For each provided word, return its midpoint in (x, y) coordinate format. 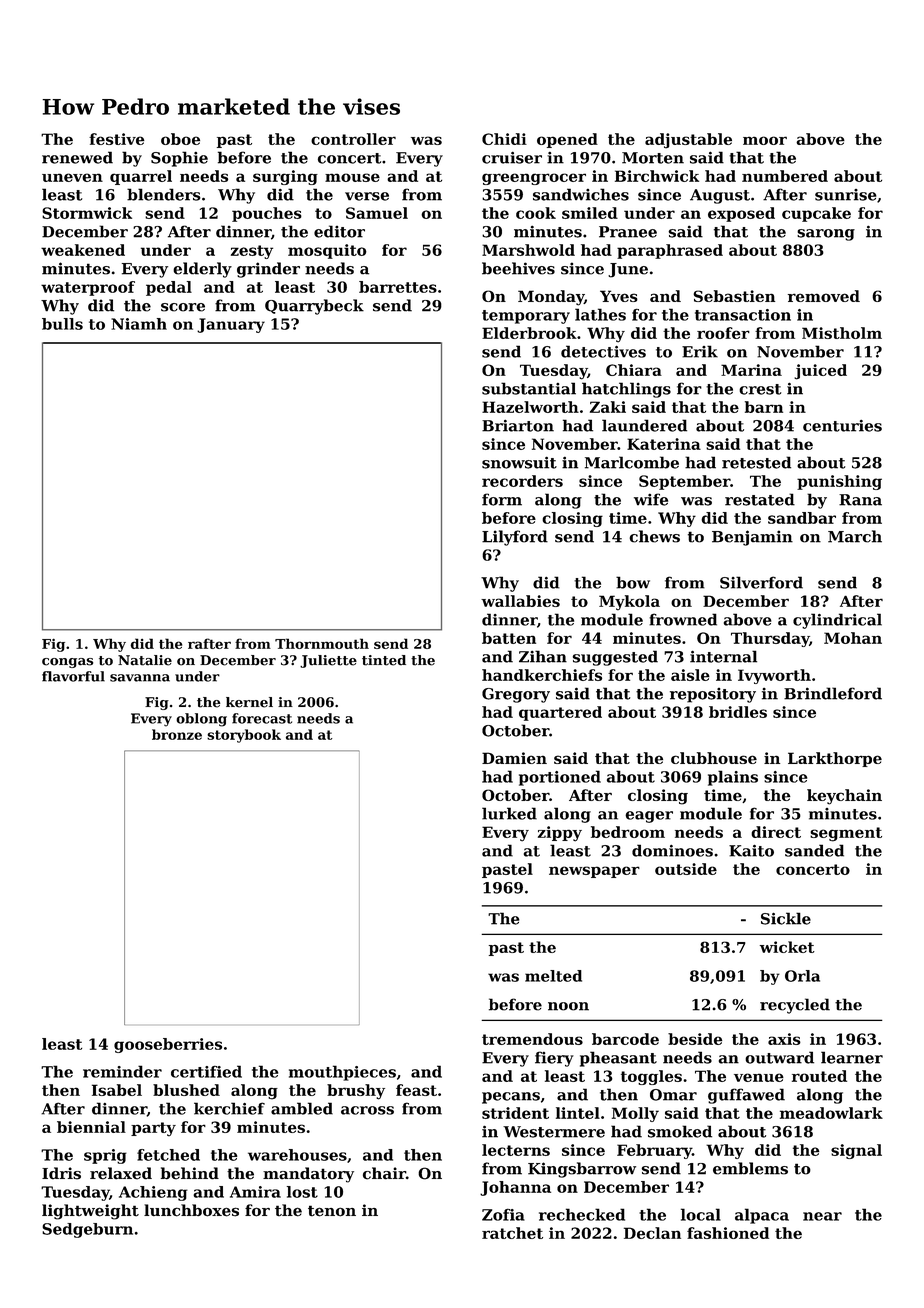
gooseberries (168, 1045)
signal (856, 1151)
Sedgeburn (87, 1230)
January (231, 325)
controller (353, 139)
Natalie (145, 660)
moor (765, 140)
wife (651, 499)
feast (416, 1090)
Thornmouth (322, 643)
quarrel (141, 177)
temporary (526, 317)
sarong (826, 235)
